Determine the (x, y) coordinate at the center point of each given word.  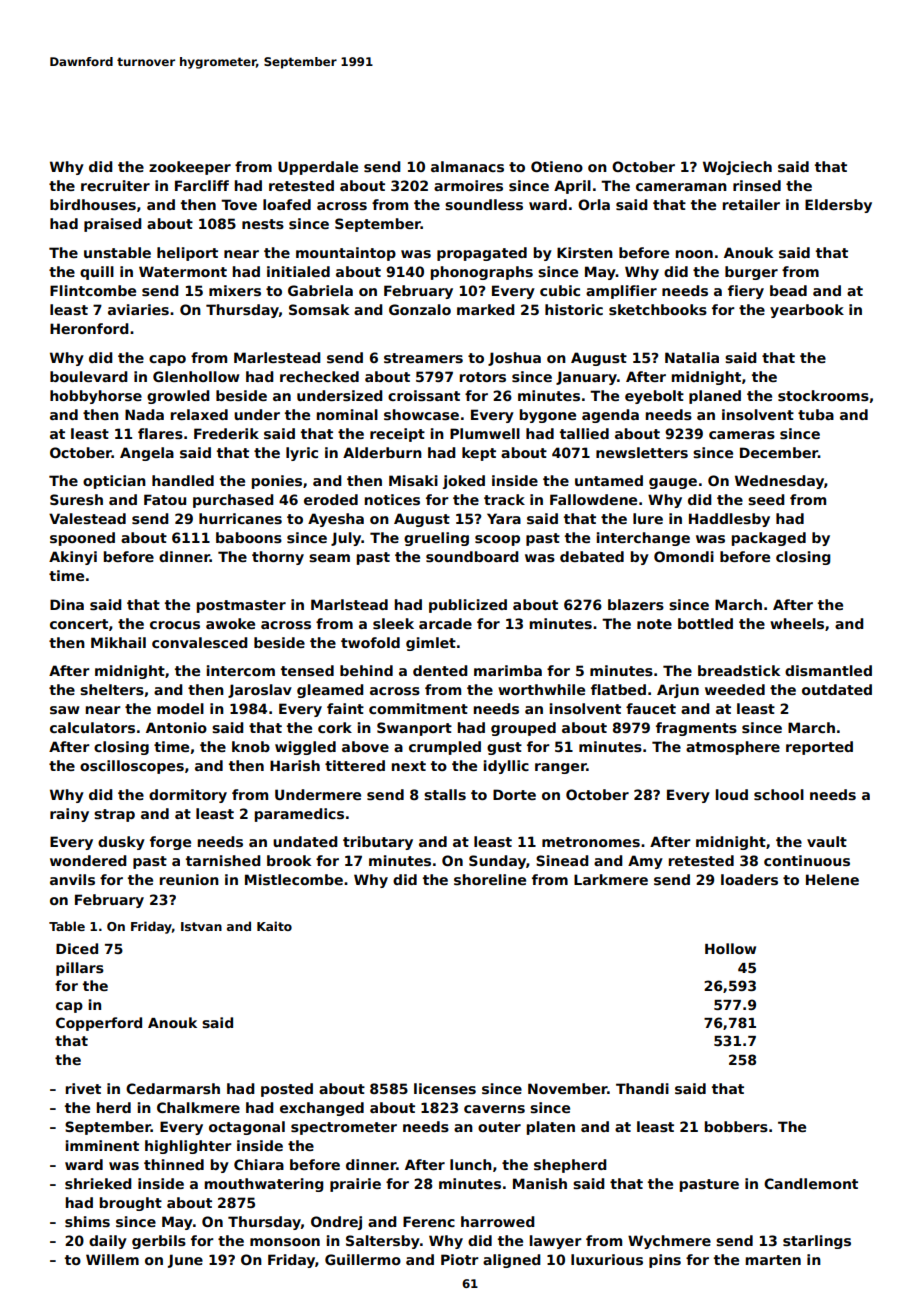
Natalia (692, 357)
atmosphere (733, 748)
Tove (239, 204)
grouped (523, 729)
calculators (92, 727)
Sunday (497, 862)
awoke (230, 623)
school (779, 794)
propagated (482, 254)
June (185, 1261)
